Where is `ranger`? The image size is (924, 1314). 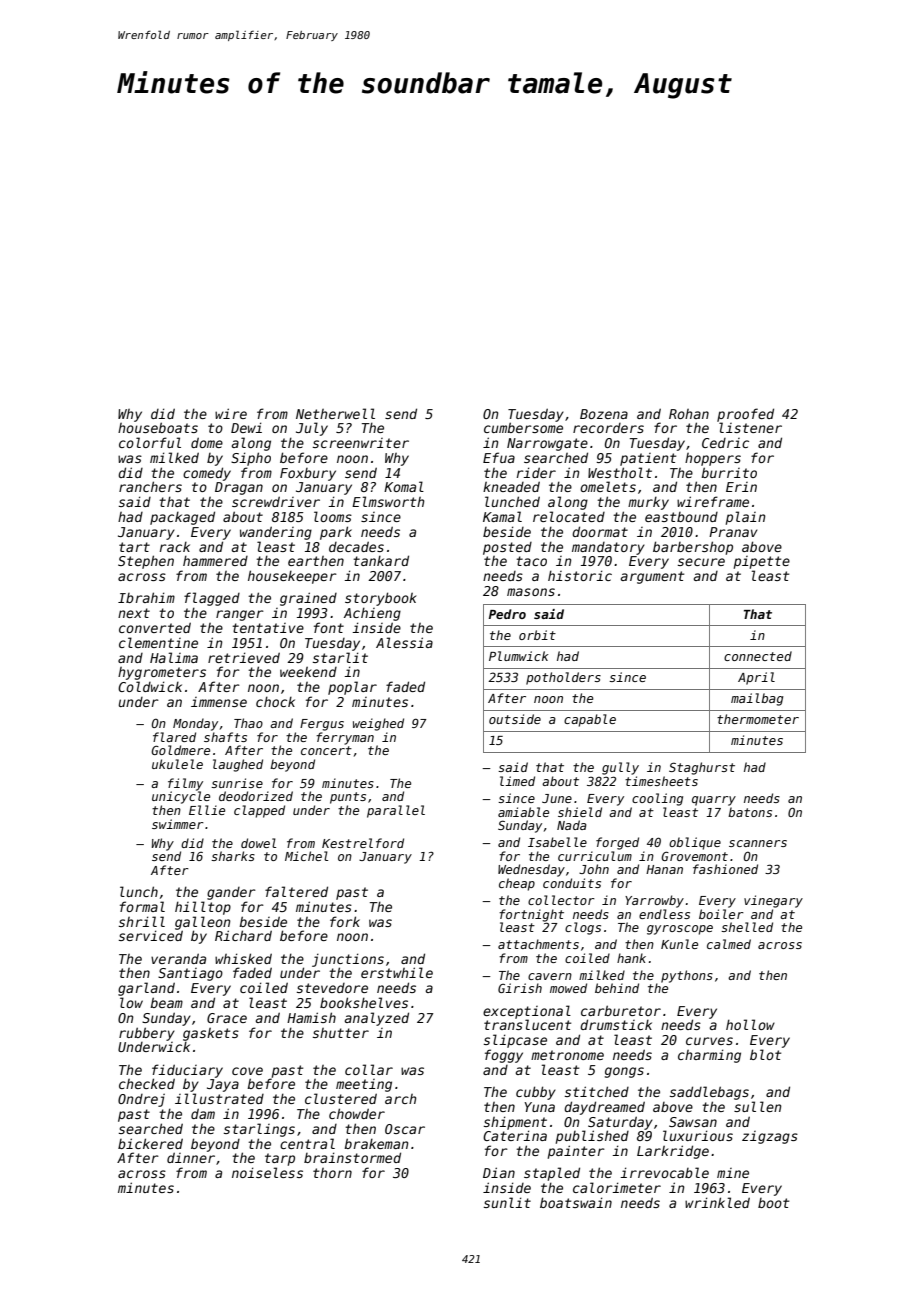
ranger is located at coordinates (240, 615).
